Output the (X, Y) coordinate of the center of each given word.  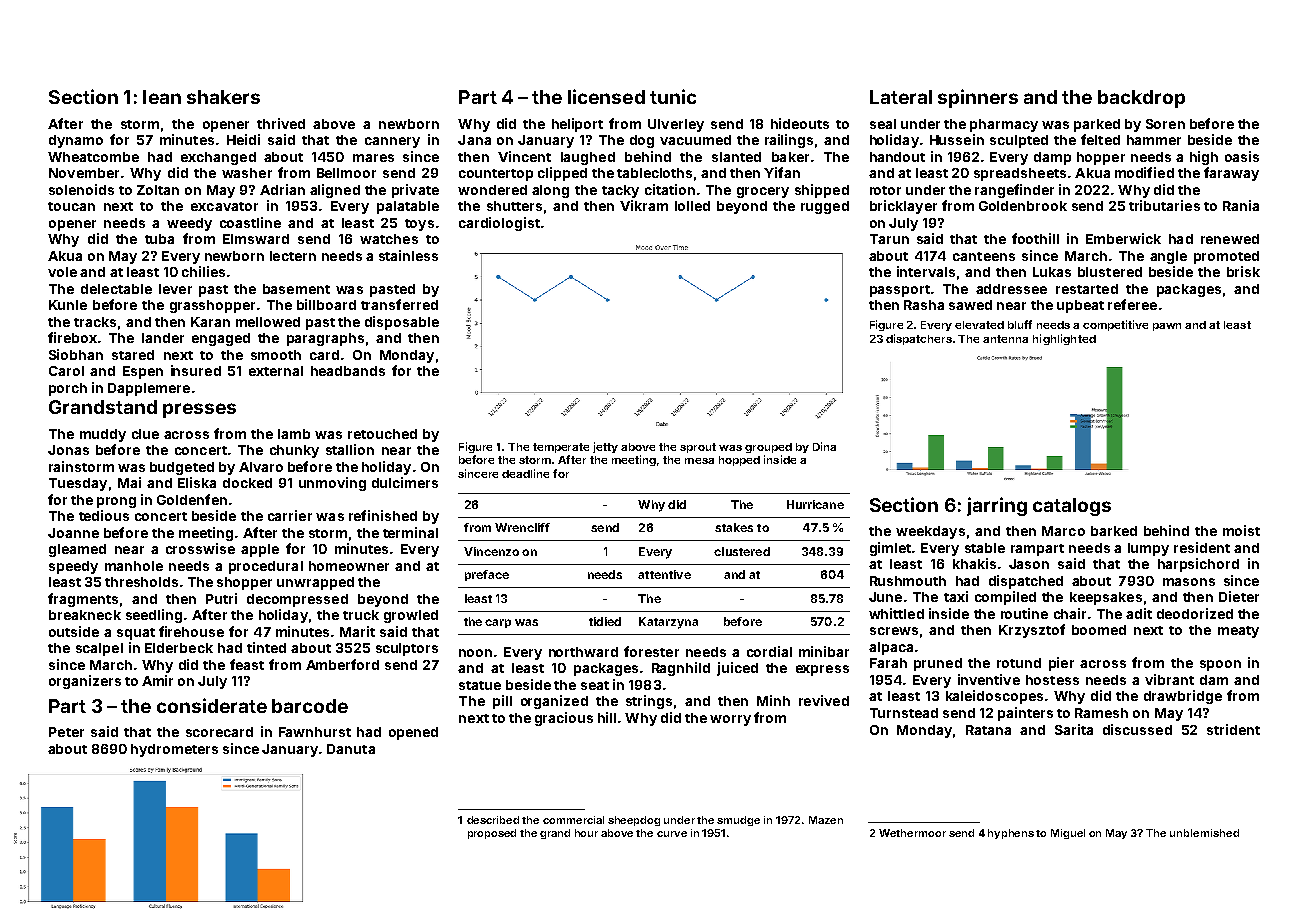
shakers (223, 97)
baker (790, 157)
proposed (492, 834)
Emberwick (1123, 238)
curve (672, 834)
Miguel (1068, 834)
